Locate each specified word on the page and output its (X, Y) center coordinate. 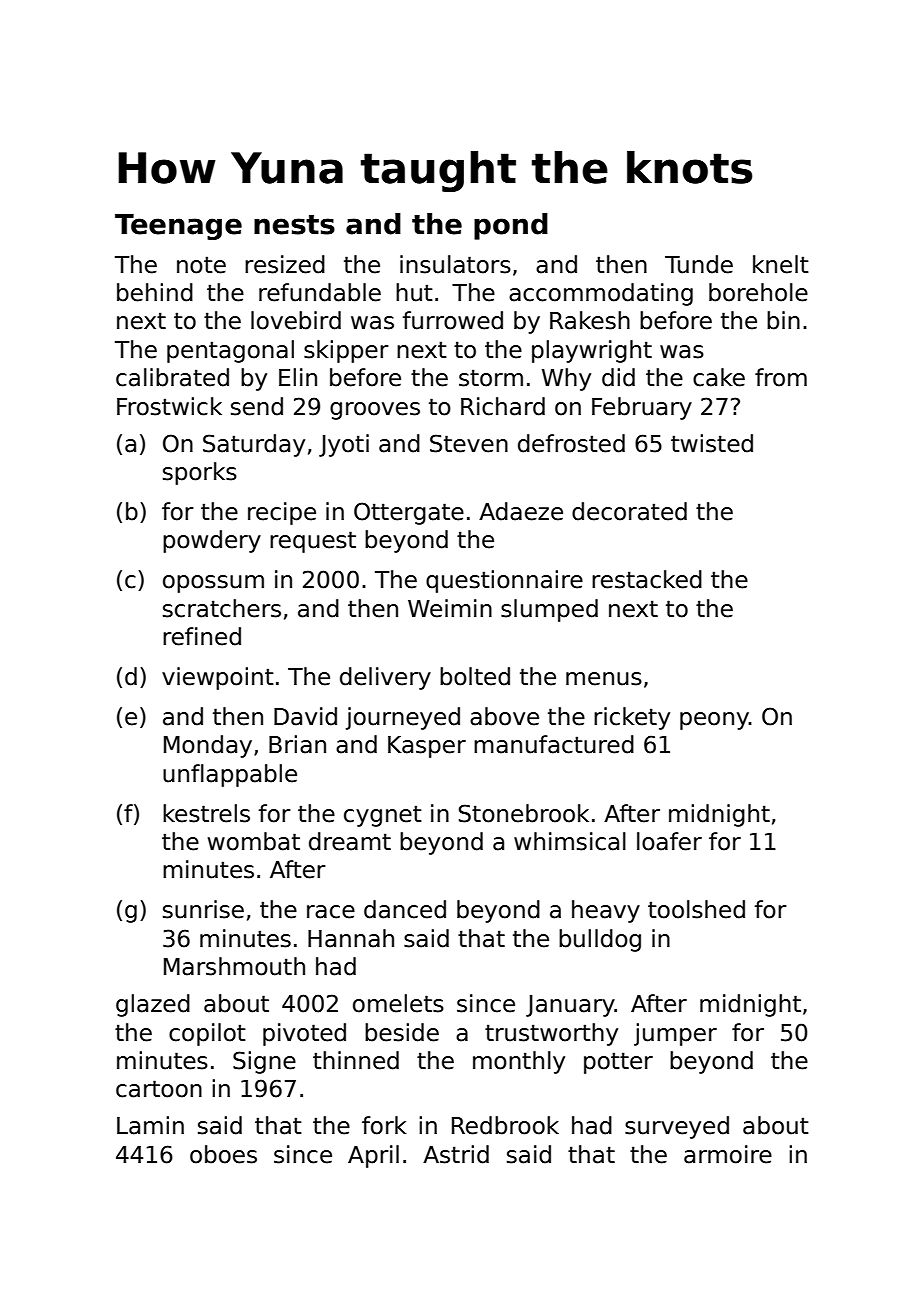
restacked (647, 579)
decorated (629, 511)
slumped (549, 610)
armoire (728, 1154)
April (373, 1156)
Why (566, 379)
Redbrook (505, 1125)
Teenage (178, 227)
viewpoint (218, 678)
